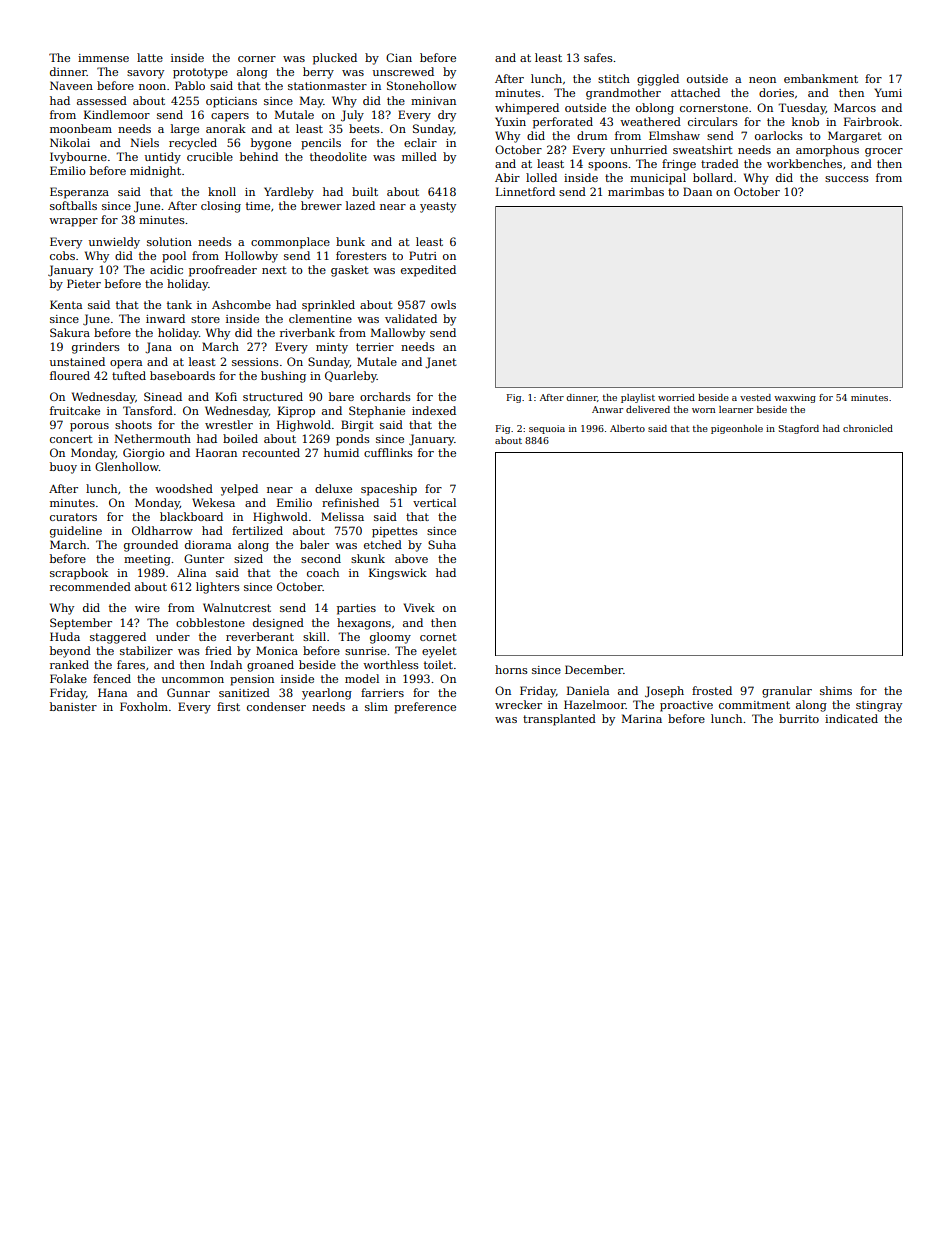  I want to click on parties, so click(356, 609).
